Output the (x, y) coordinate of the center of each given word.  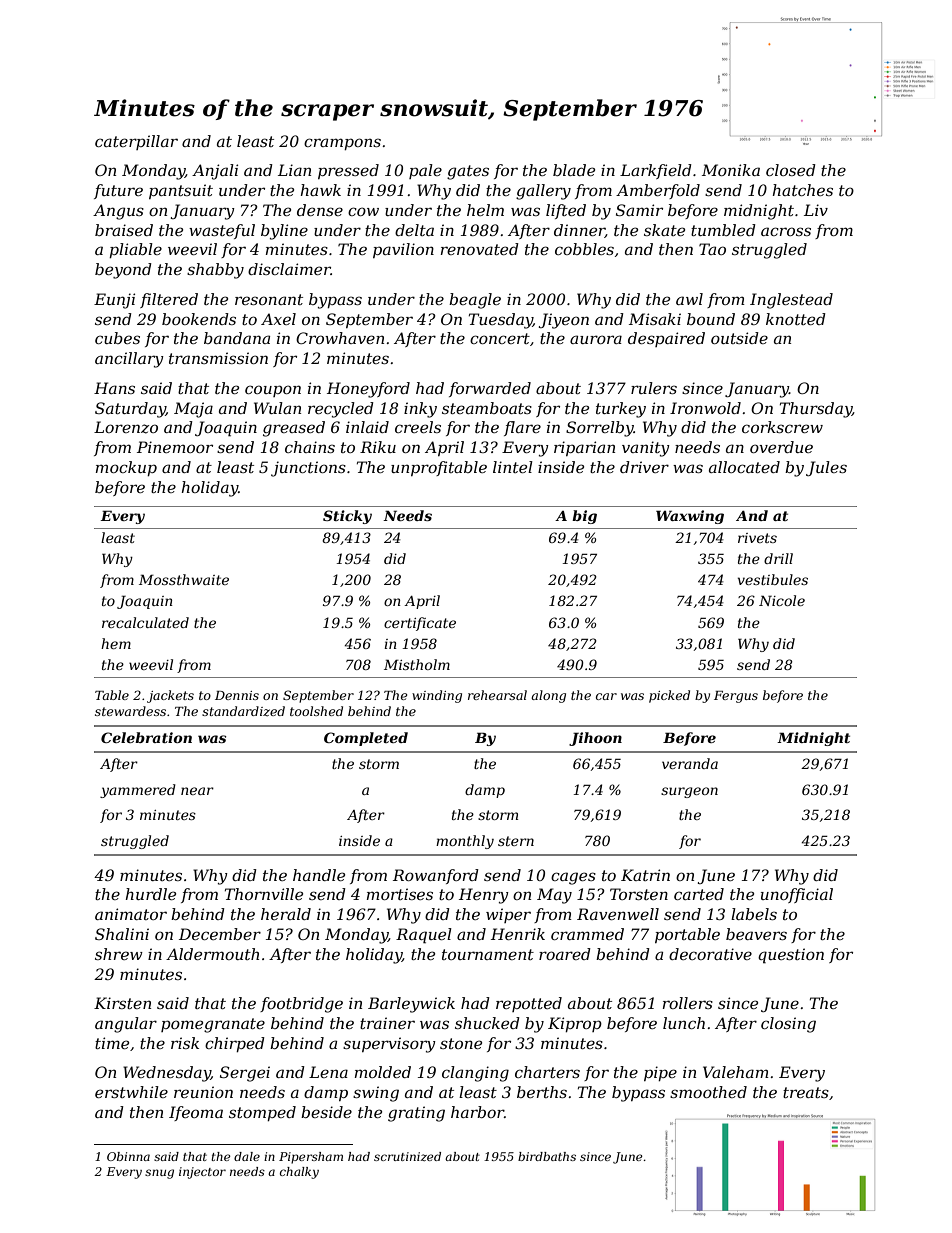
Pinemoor (175, 447)
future (118, 191)
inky (420, 410)
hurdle (150, 894)
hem (116, 643)
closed (791, 170)
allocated (744, 467)
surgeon (689, 792)
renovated (480, 249)
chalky (299, 1173)
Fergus (736, 697)
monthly (465, 842)
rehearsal (497, 695)
